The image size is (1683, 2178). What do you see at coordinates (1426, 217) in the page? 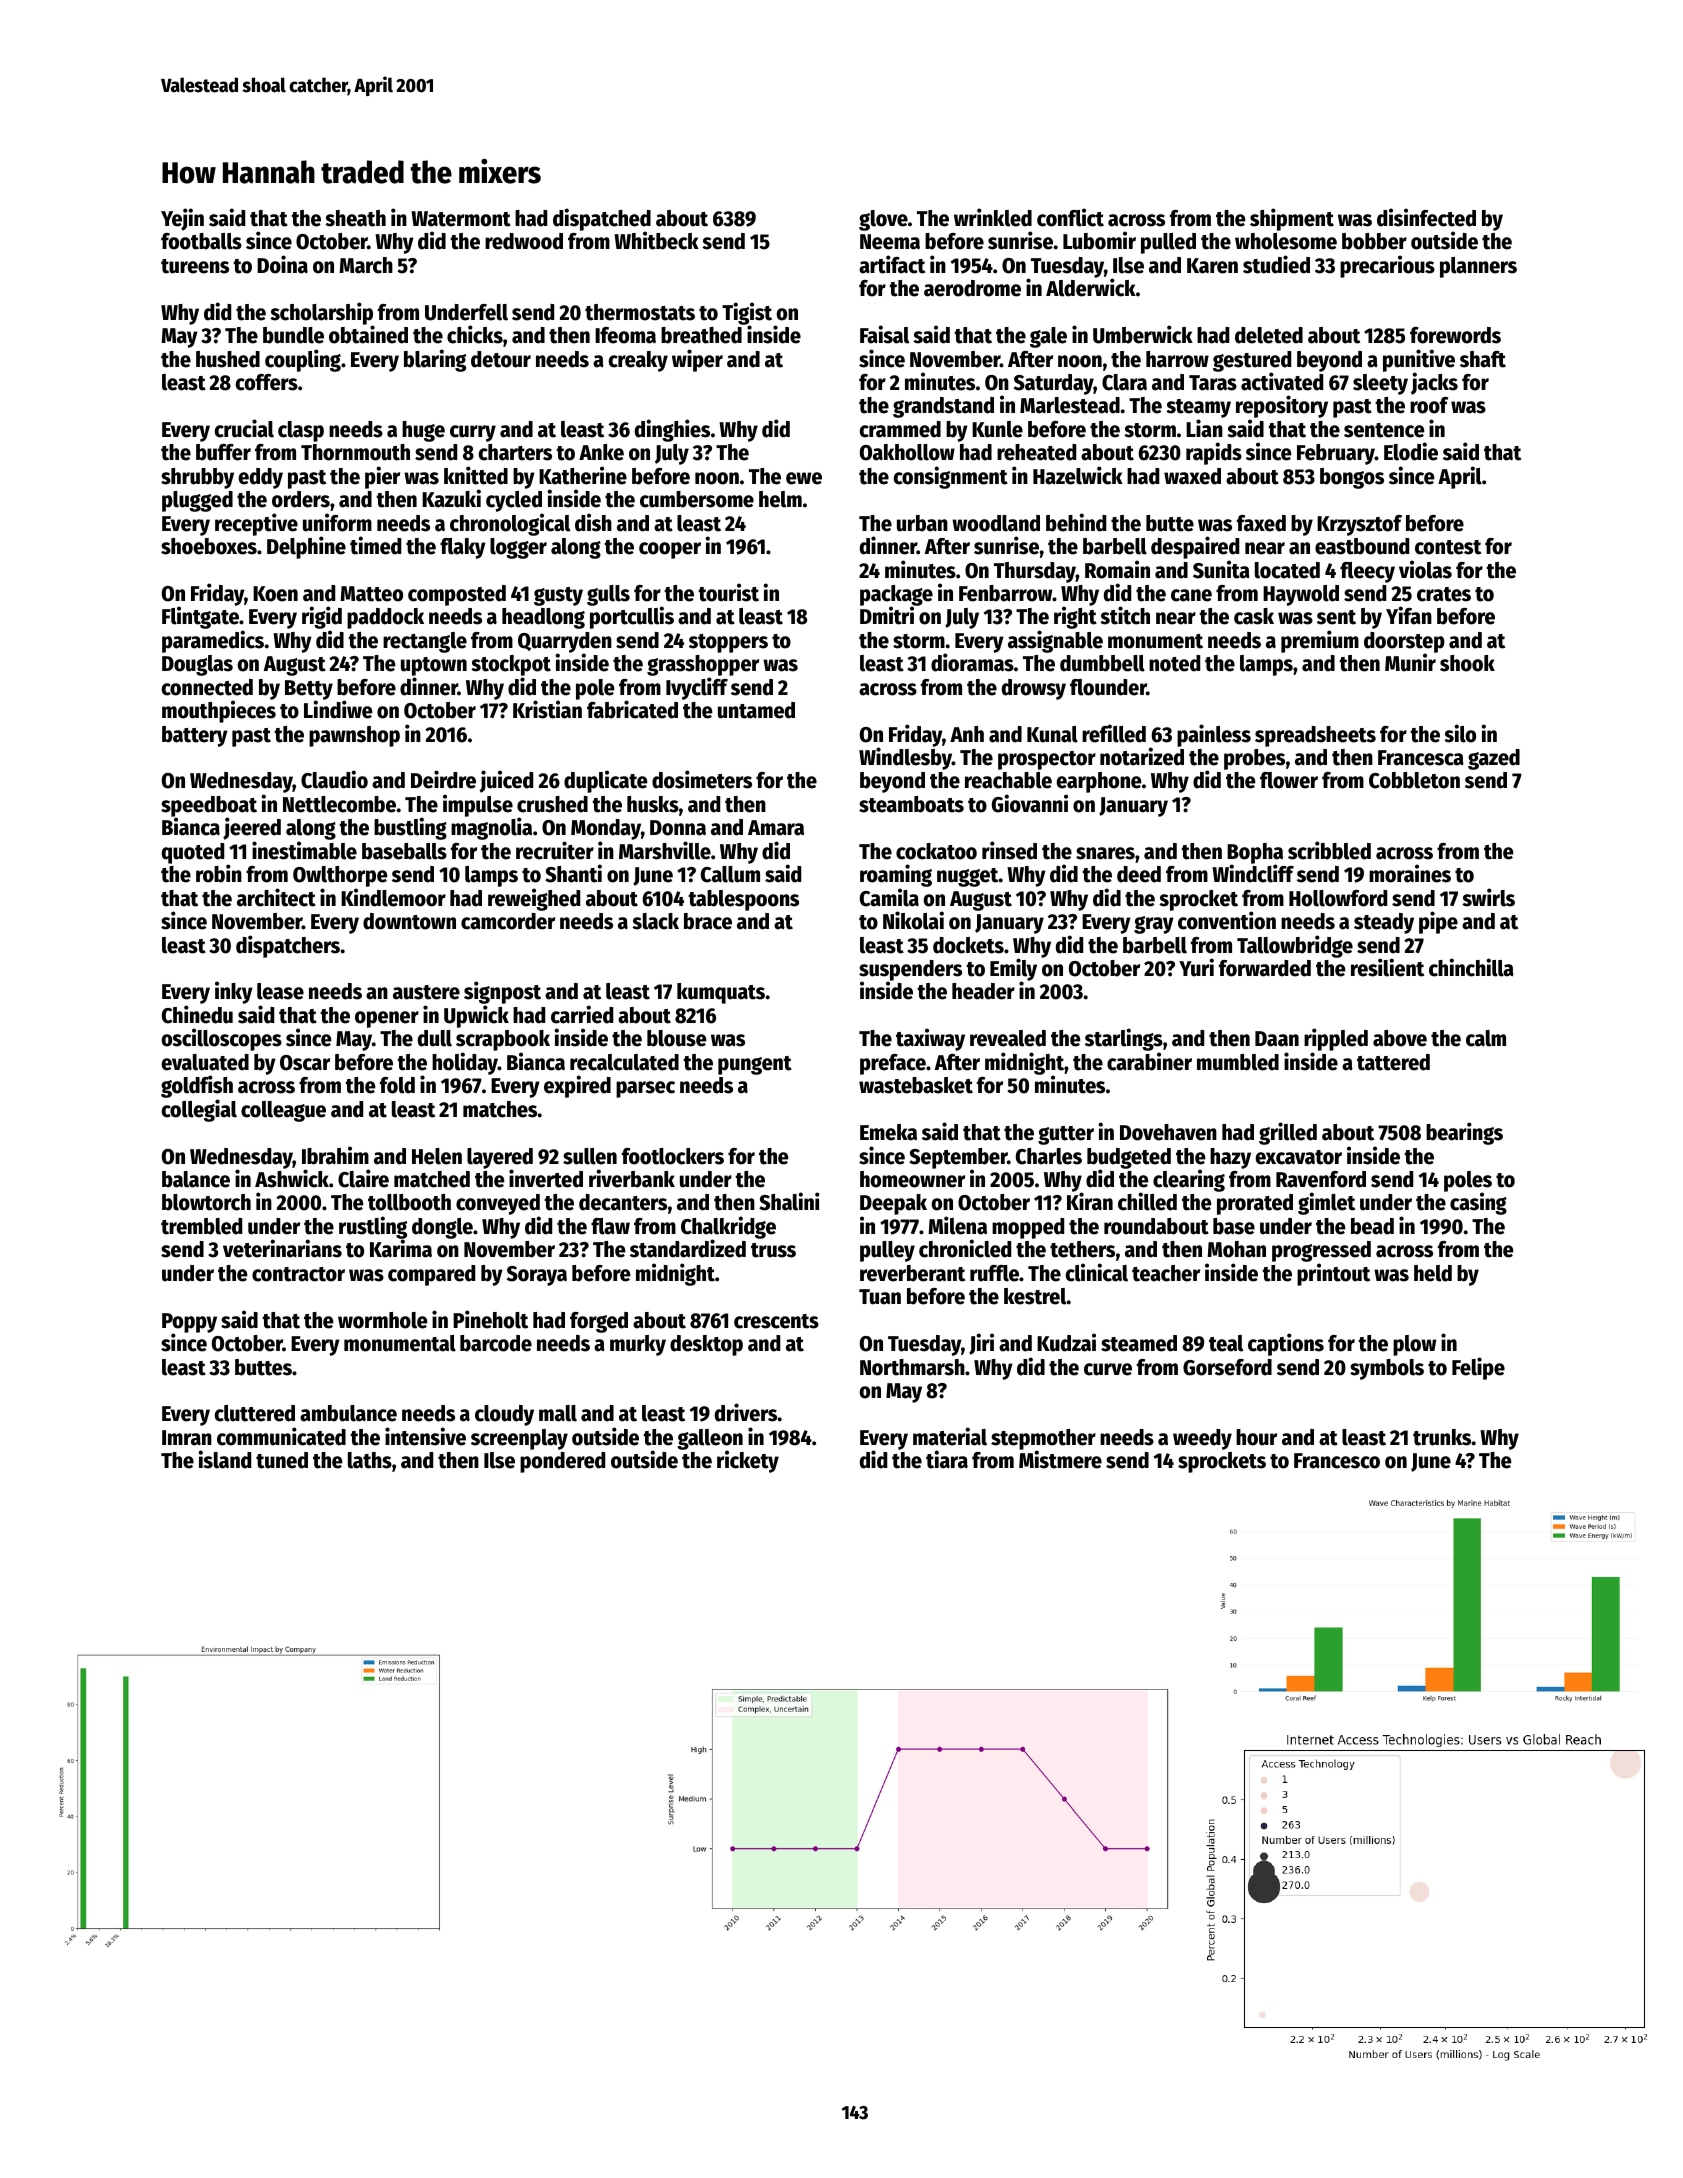
I see `disinfected` at bounding box center [1426, 217].
